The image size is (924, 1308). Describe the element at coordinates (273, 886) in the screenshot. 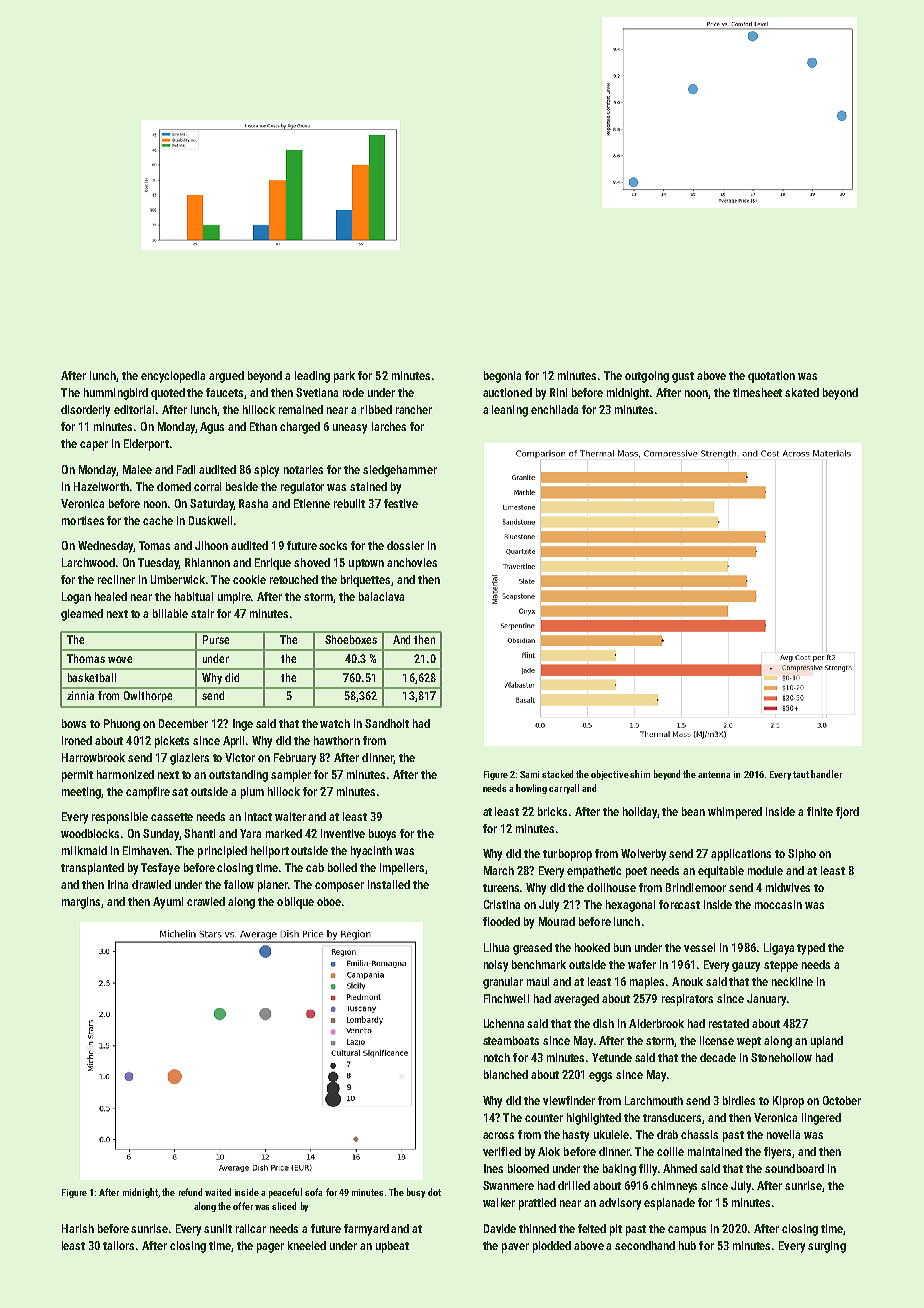

I see `planer` at that location.
